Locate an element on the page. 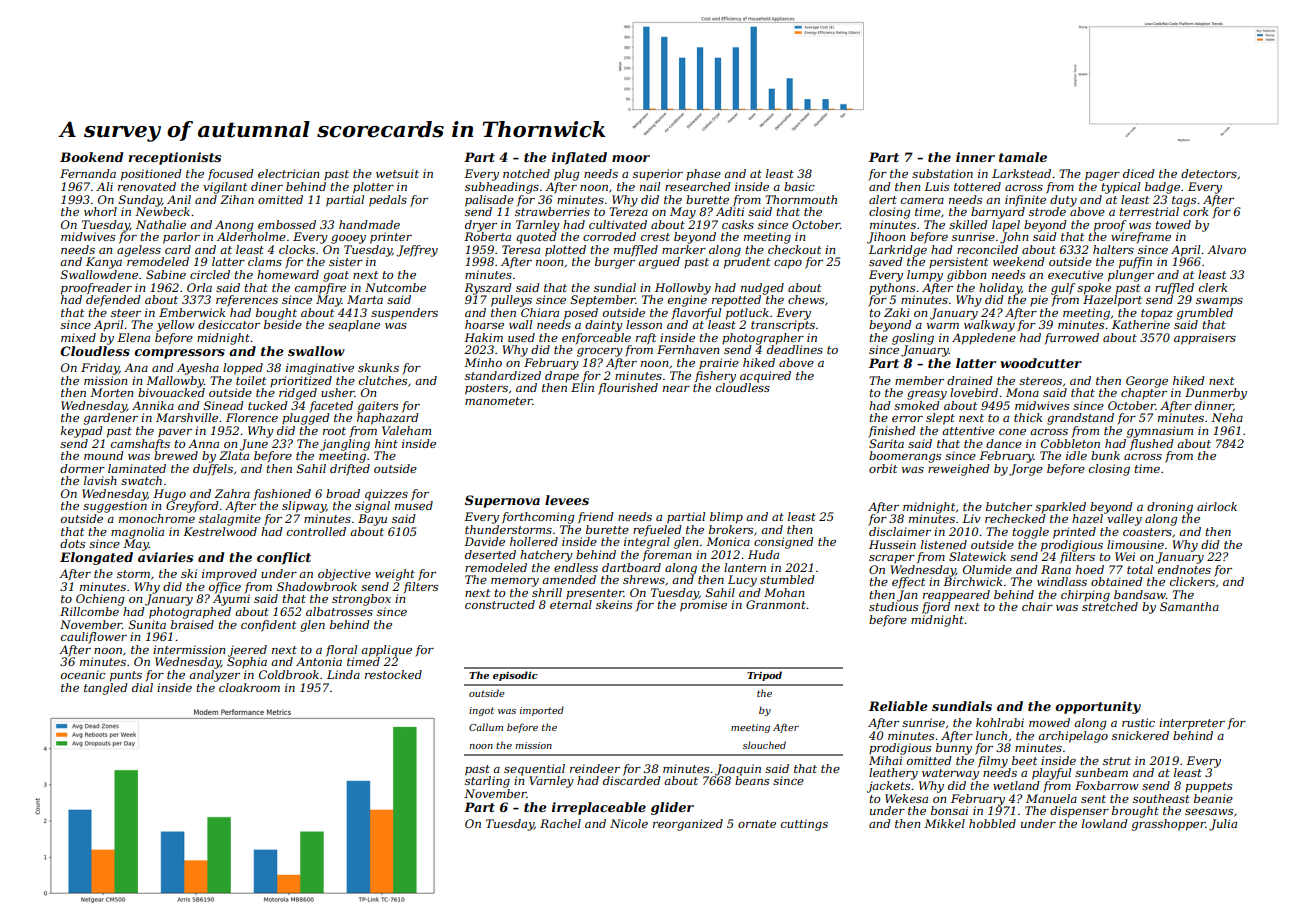 Image resolution: width=1308 pixels, height=924 pixels. fishery is located at coordinates (715, 377).
